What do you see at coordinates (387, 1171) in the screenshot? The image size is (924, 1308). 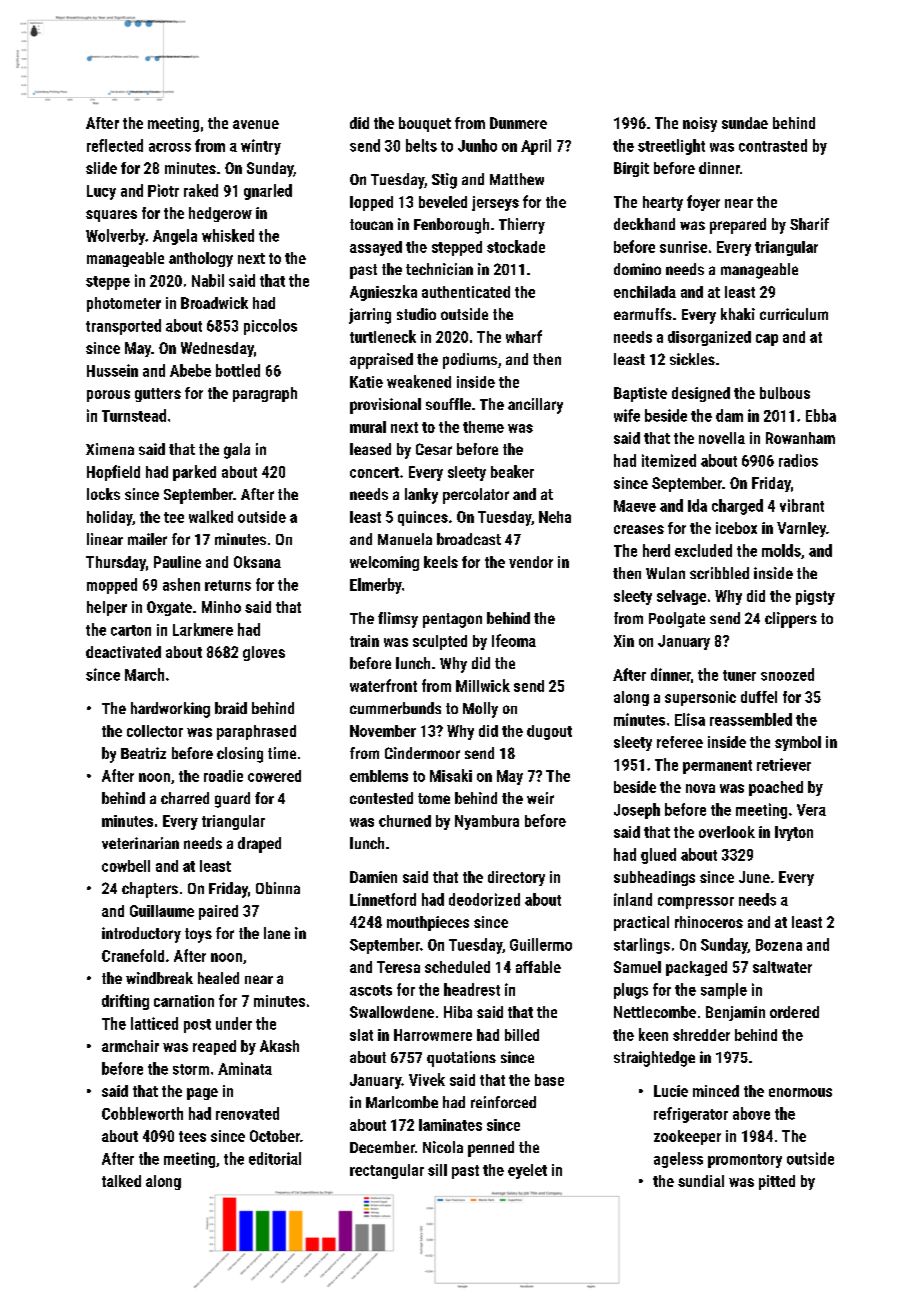 I see `rectangular` at bounding box center [387, 1171].
